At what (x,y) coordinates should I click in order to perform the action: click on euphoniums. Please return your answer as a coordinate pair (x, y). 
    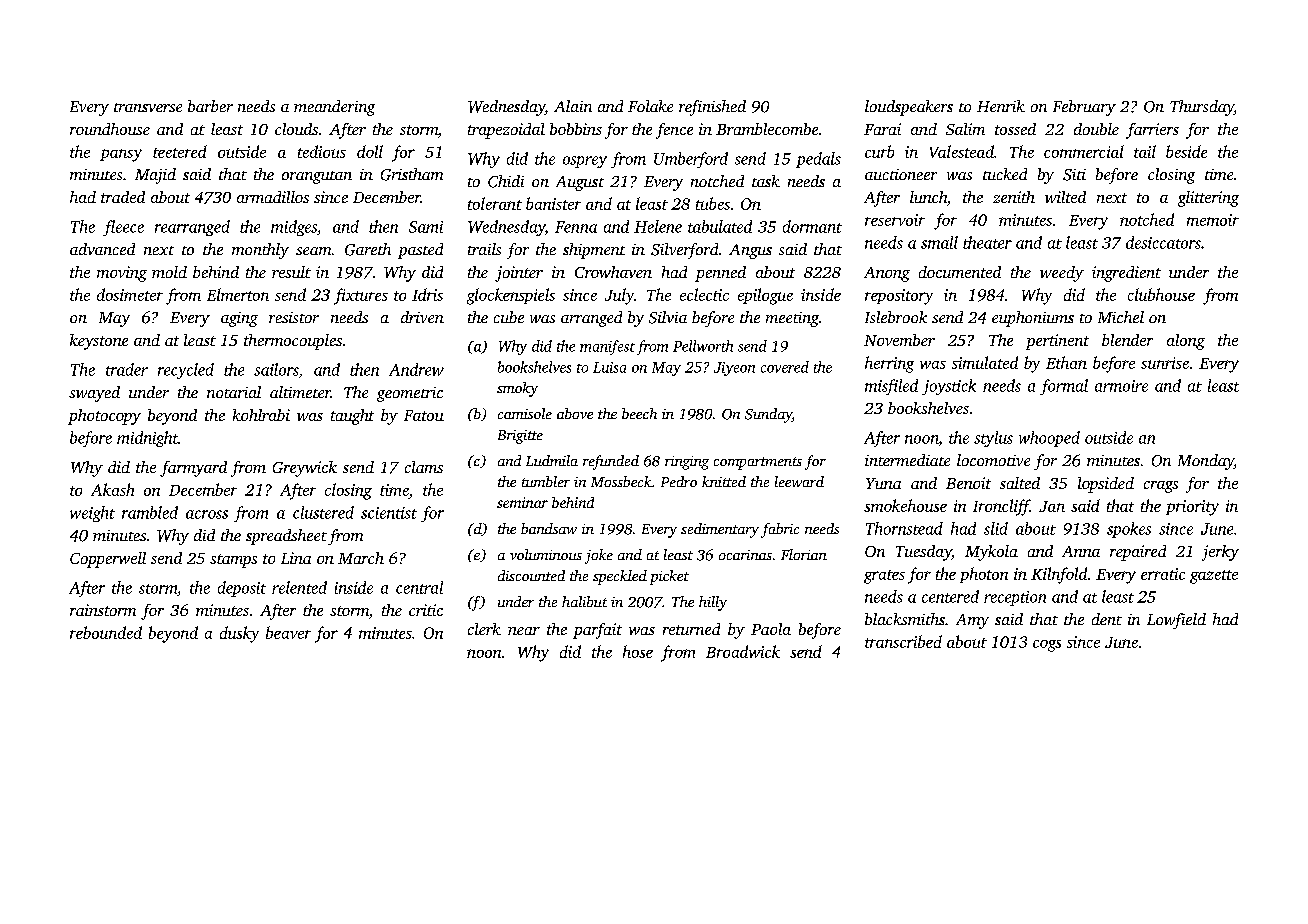
    Looking at the image, I should click on (1033, 319).
